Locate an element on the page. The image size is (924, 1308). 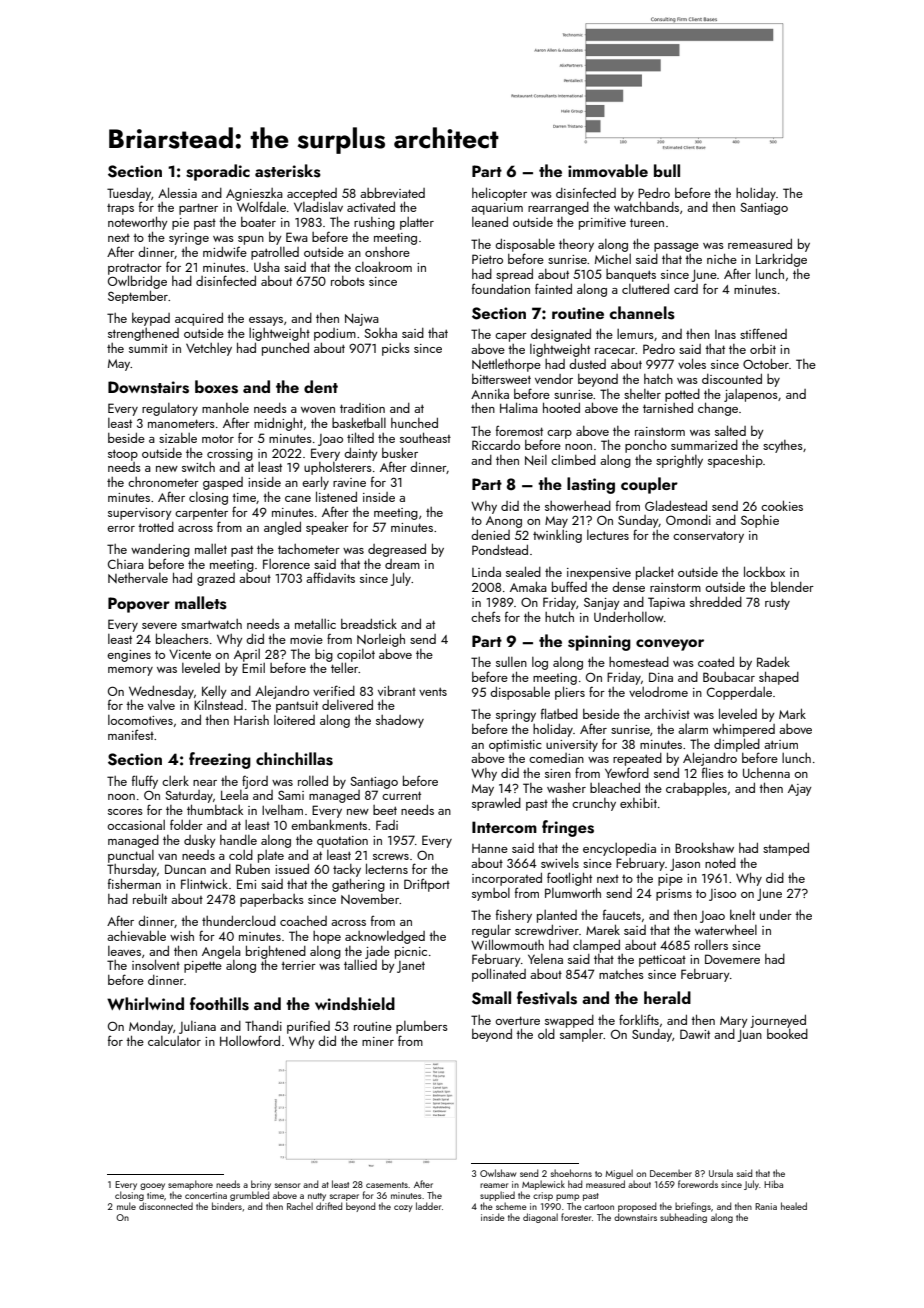
Whirlwind is located at coordinates (145, 1003).
